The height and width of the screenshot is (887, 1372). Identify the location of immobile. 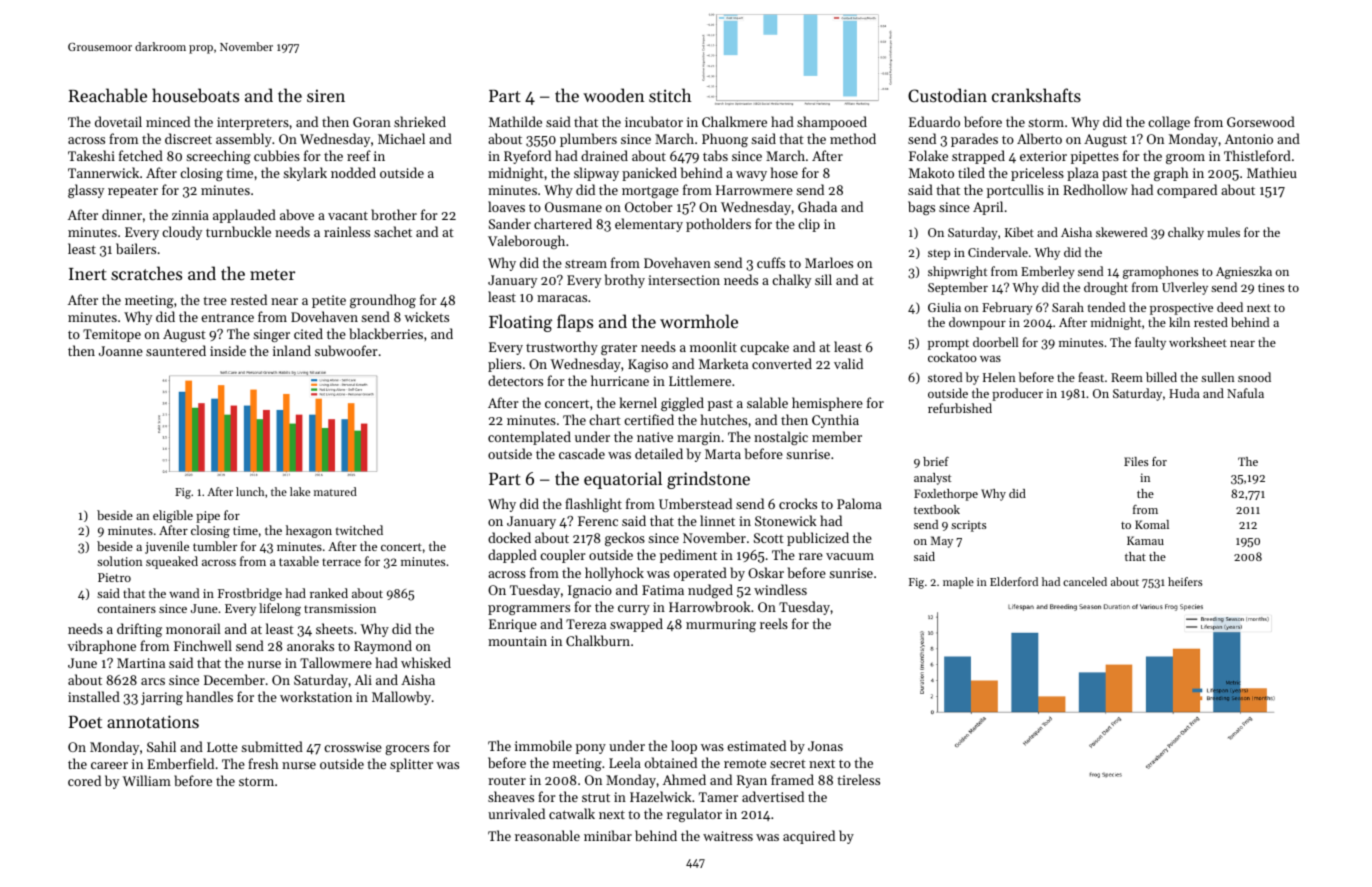
(543, 745).
